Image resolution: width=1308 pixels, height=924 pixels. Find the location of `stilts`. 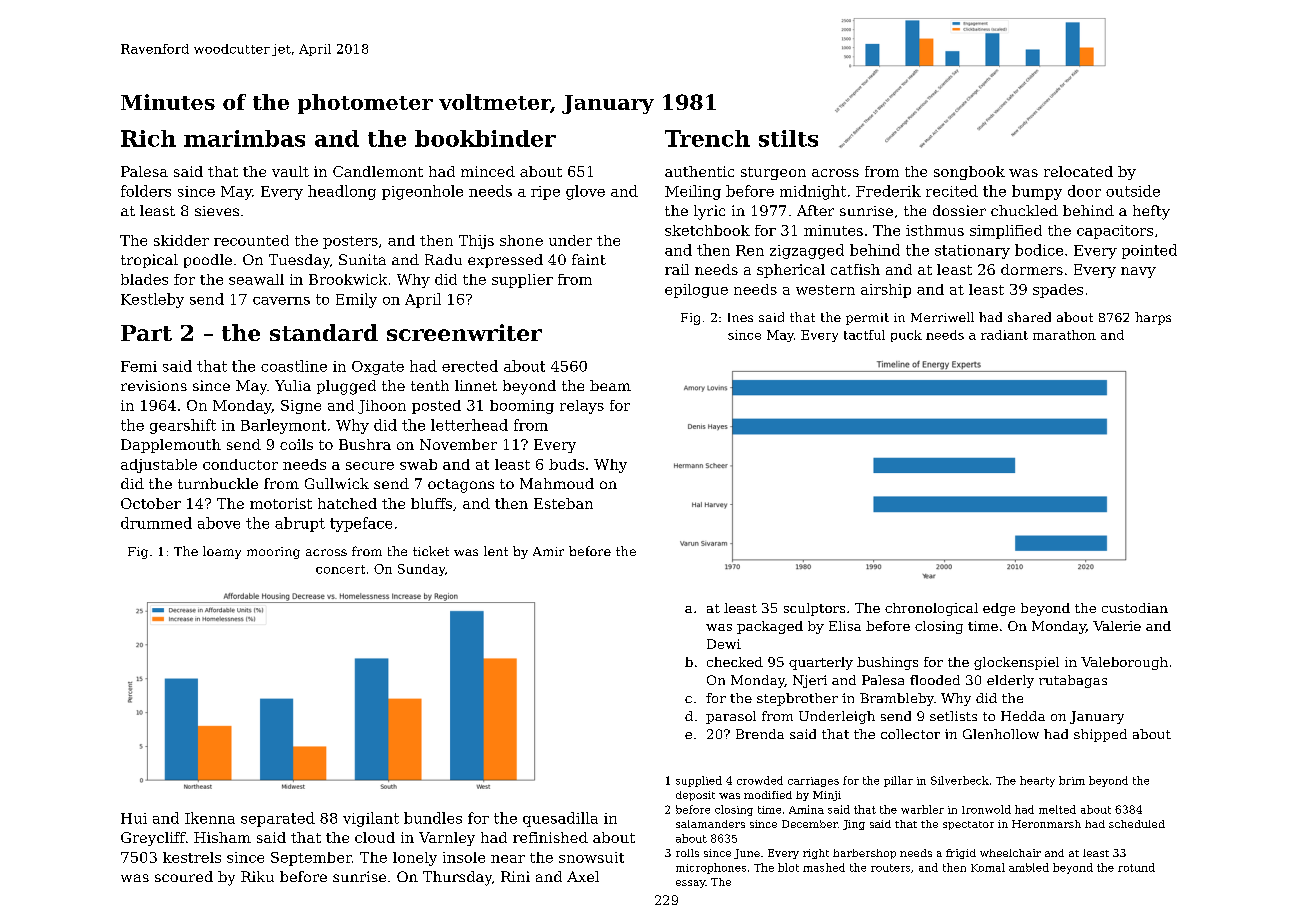

stilts is located at coordinates (788, 138).
